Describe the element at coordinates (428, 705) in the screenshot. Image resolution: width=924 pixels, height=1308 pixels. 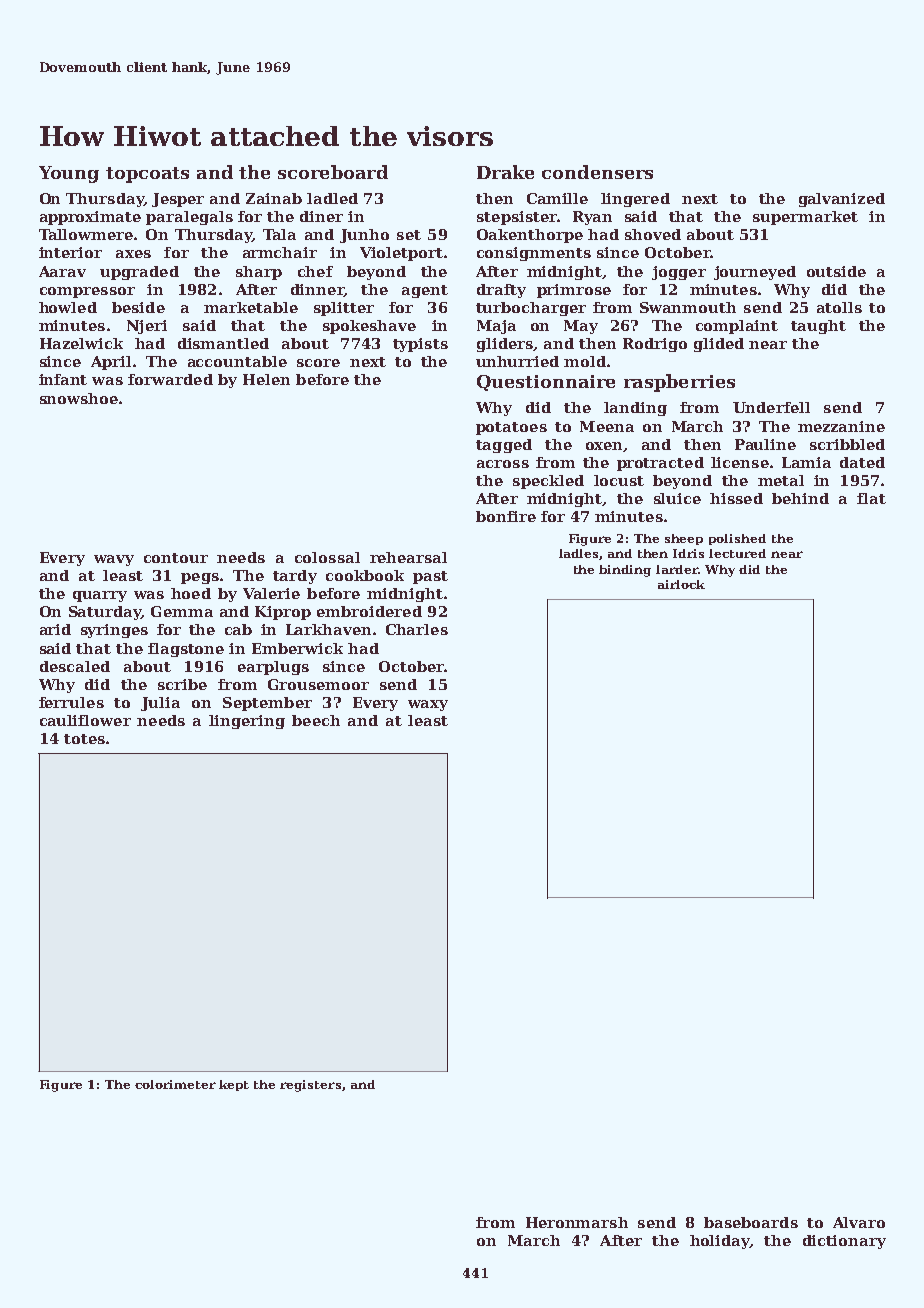
I see `waxy` at that location.
